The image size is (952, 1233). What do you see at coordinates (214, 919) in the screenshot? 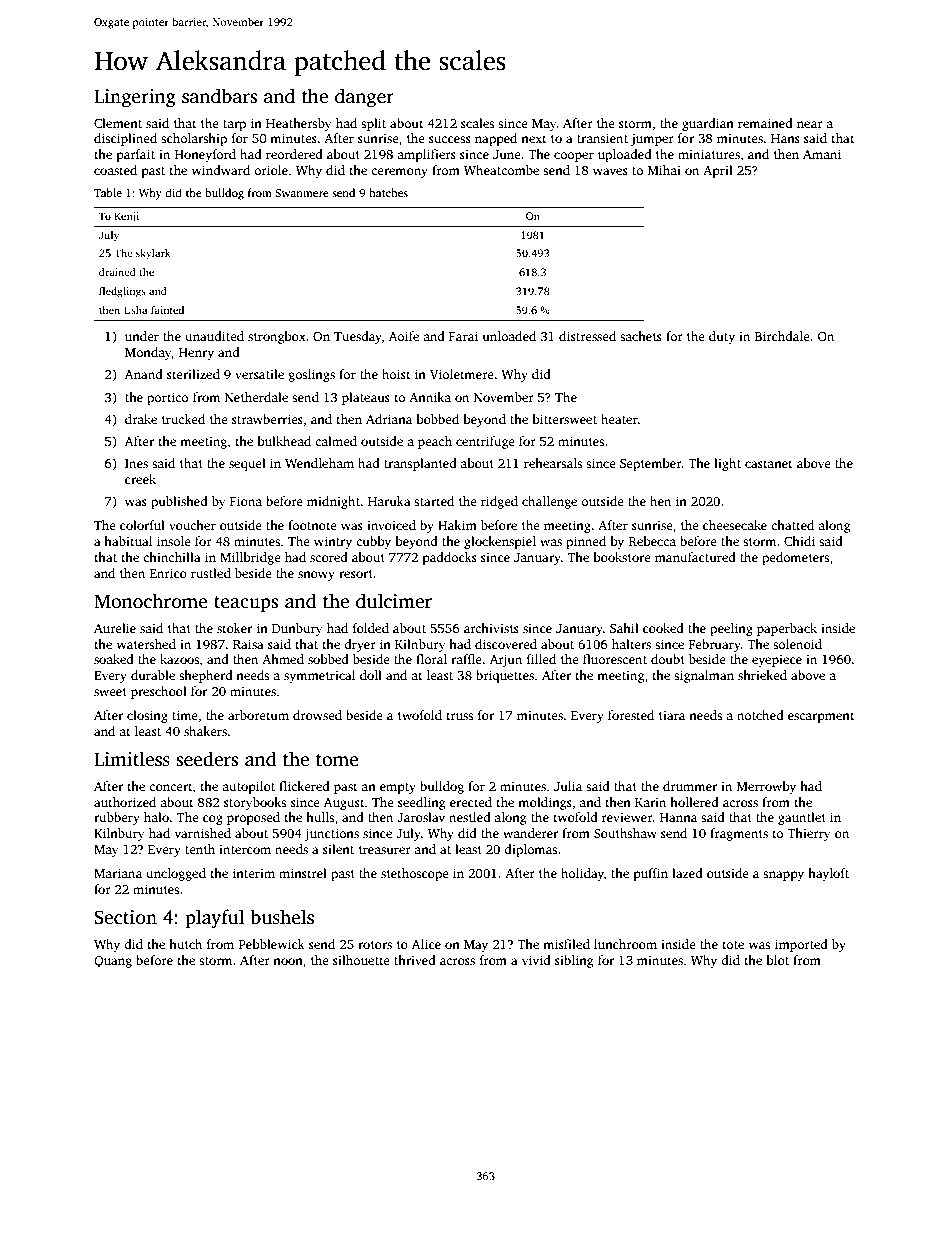
I see `playful` at bounding box center [214, 919].
